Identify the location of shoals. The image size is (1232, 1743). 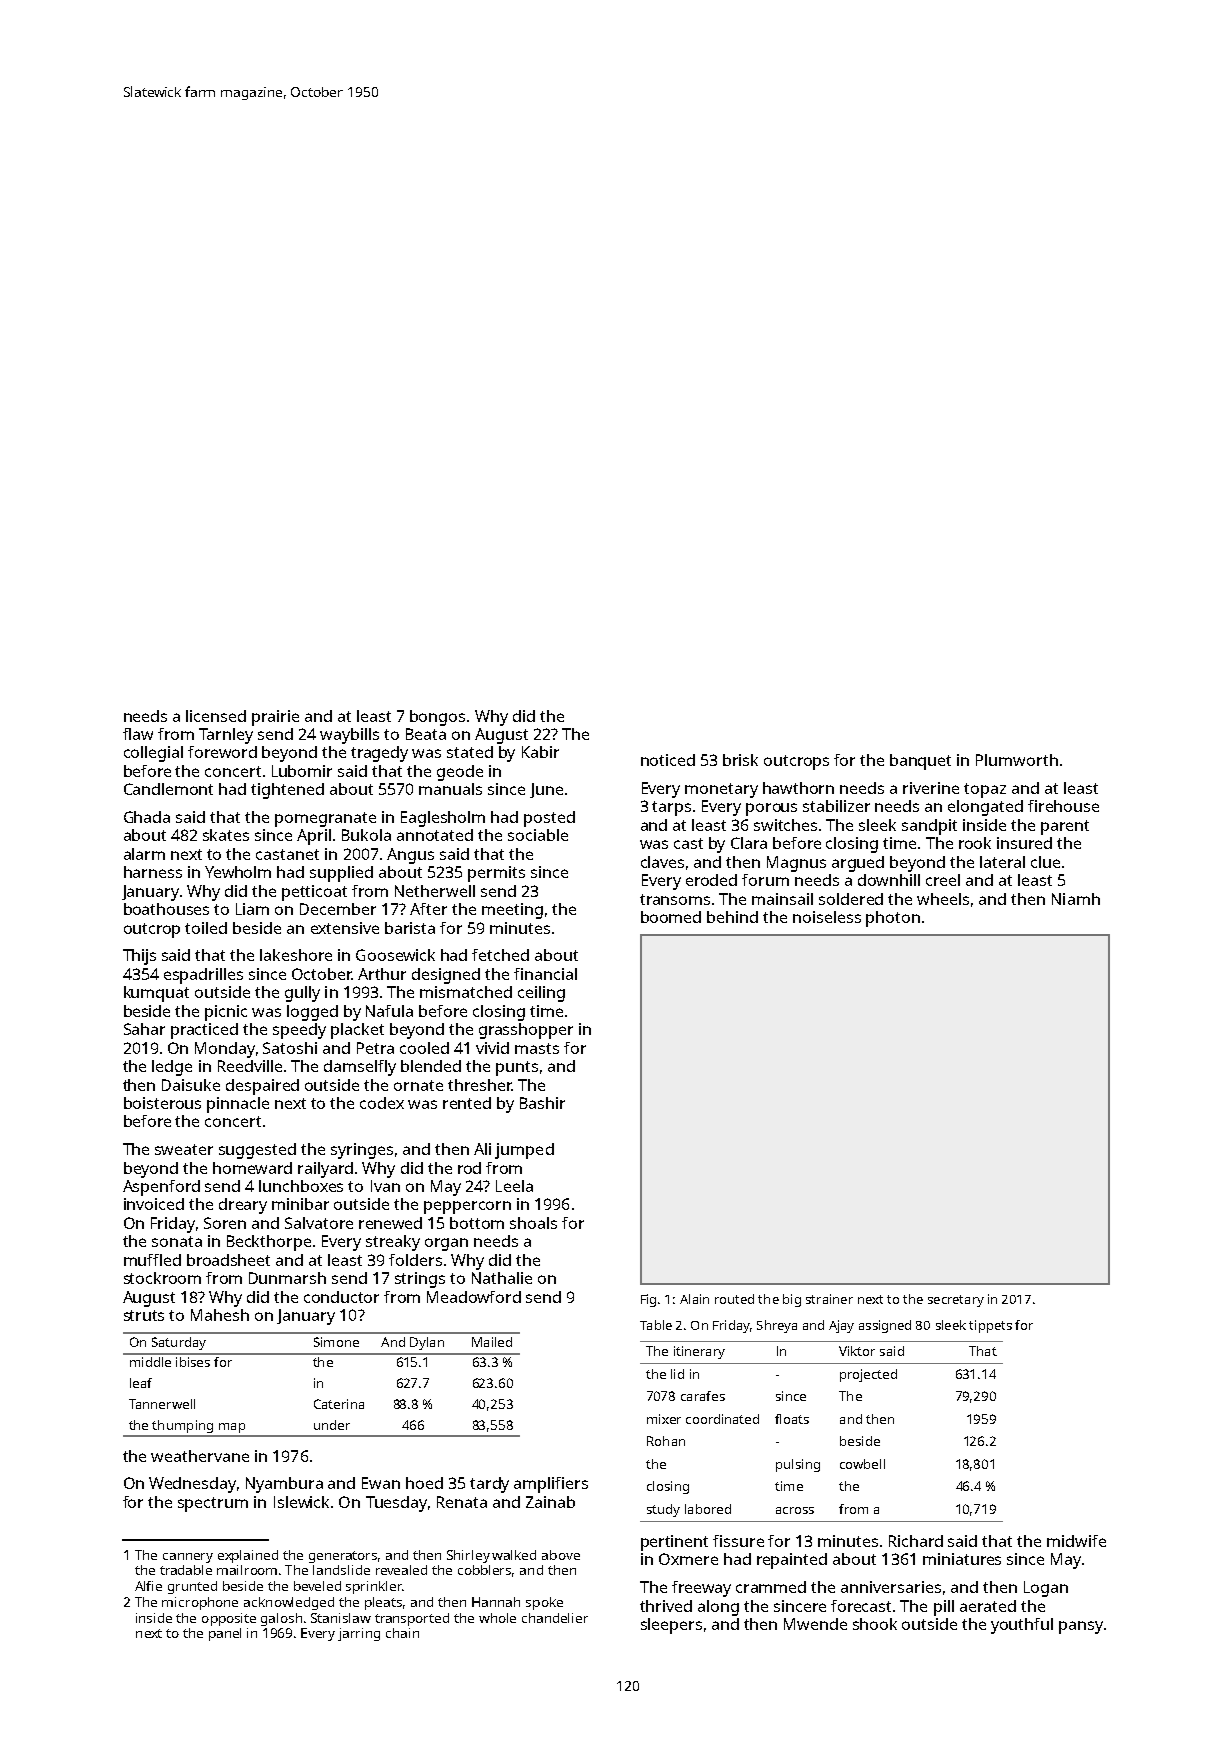
(533, 1223).
